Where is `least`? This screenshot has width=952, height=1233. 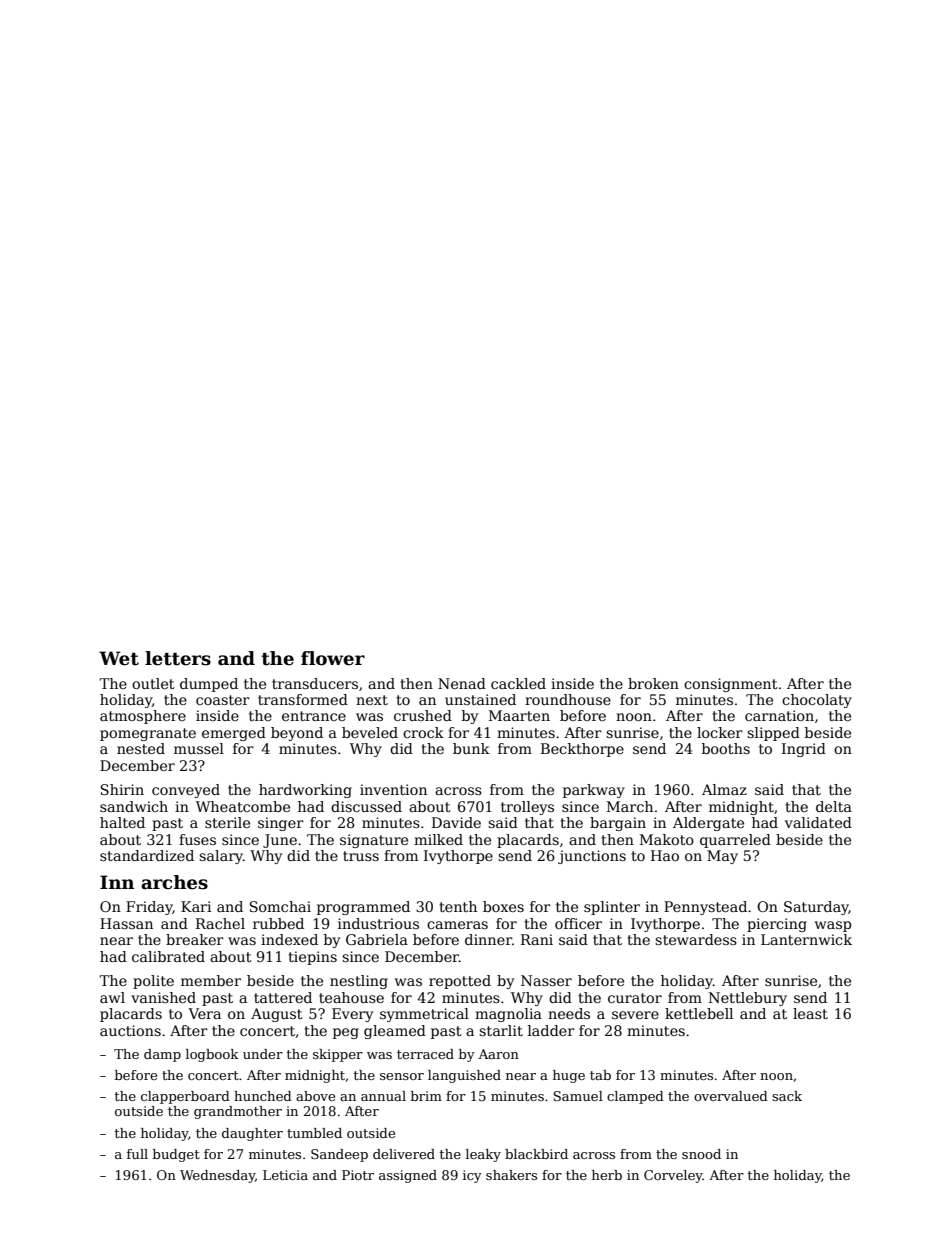 least is located at coordinates (810, 1013).
